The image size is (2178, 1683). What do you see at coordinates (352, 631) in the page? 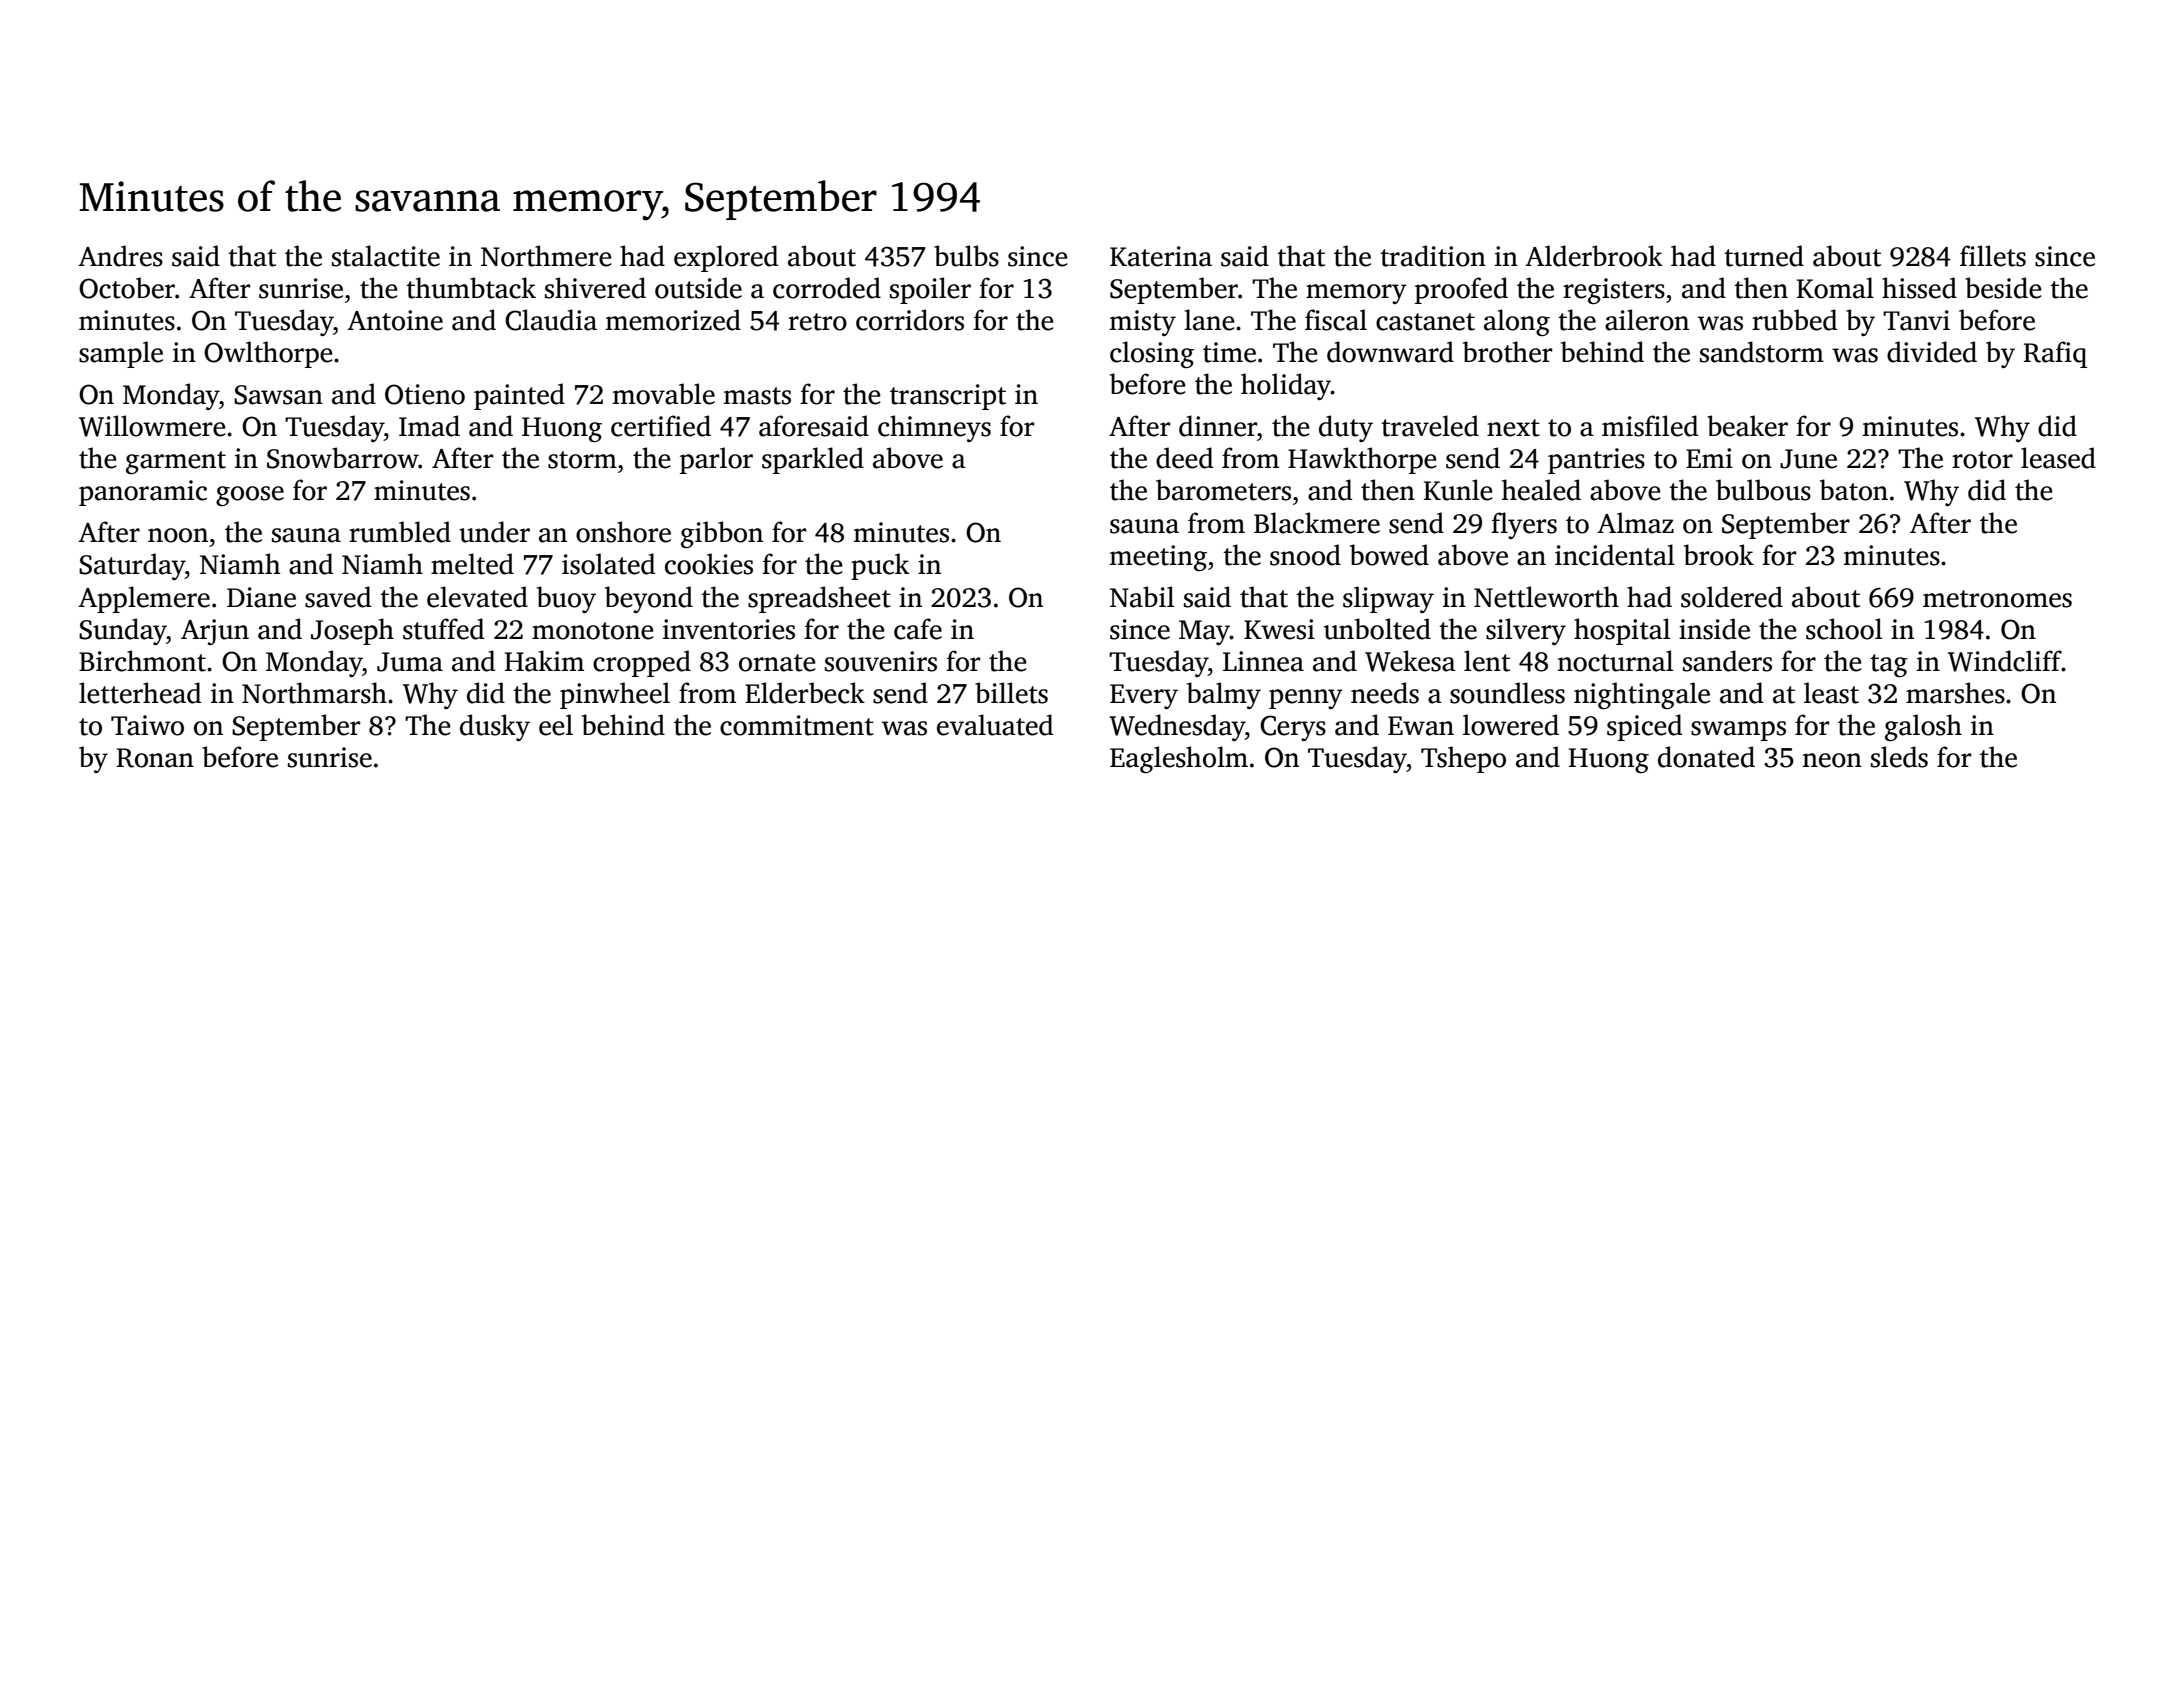
I see `Joseph` at bounding box center [352, 631].
